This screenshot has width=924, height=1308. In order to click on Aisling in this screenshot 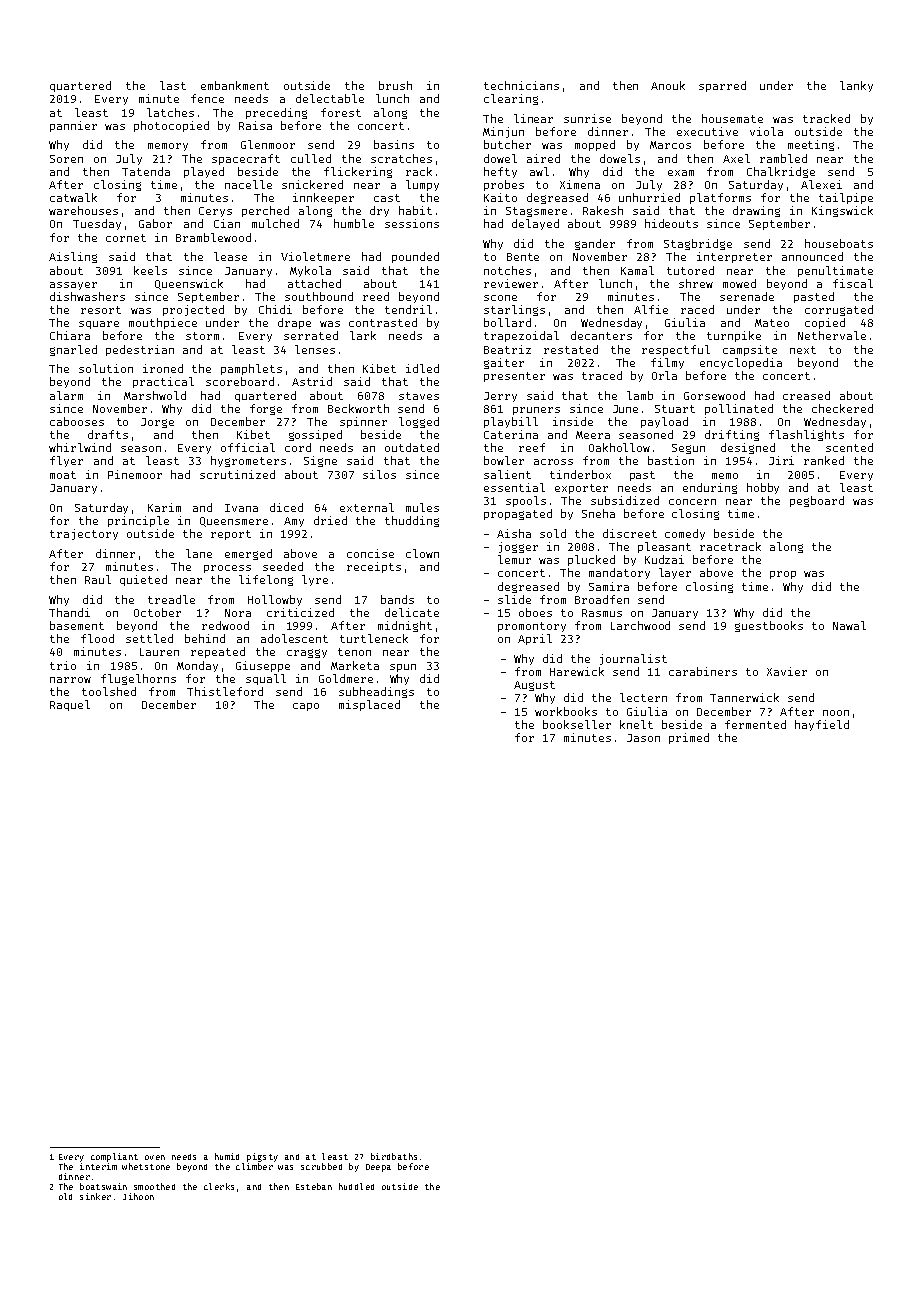, I will do `click(73, 257)`.
